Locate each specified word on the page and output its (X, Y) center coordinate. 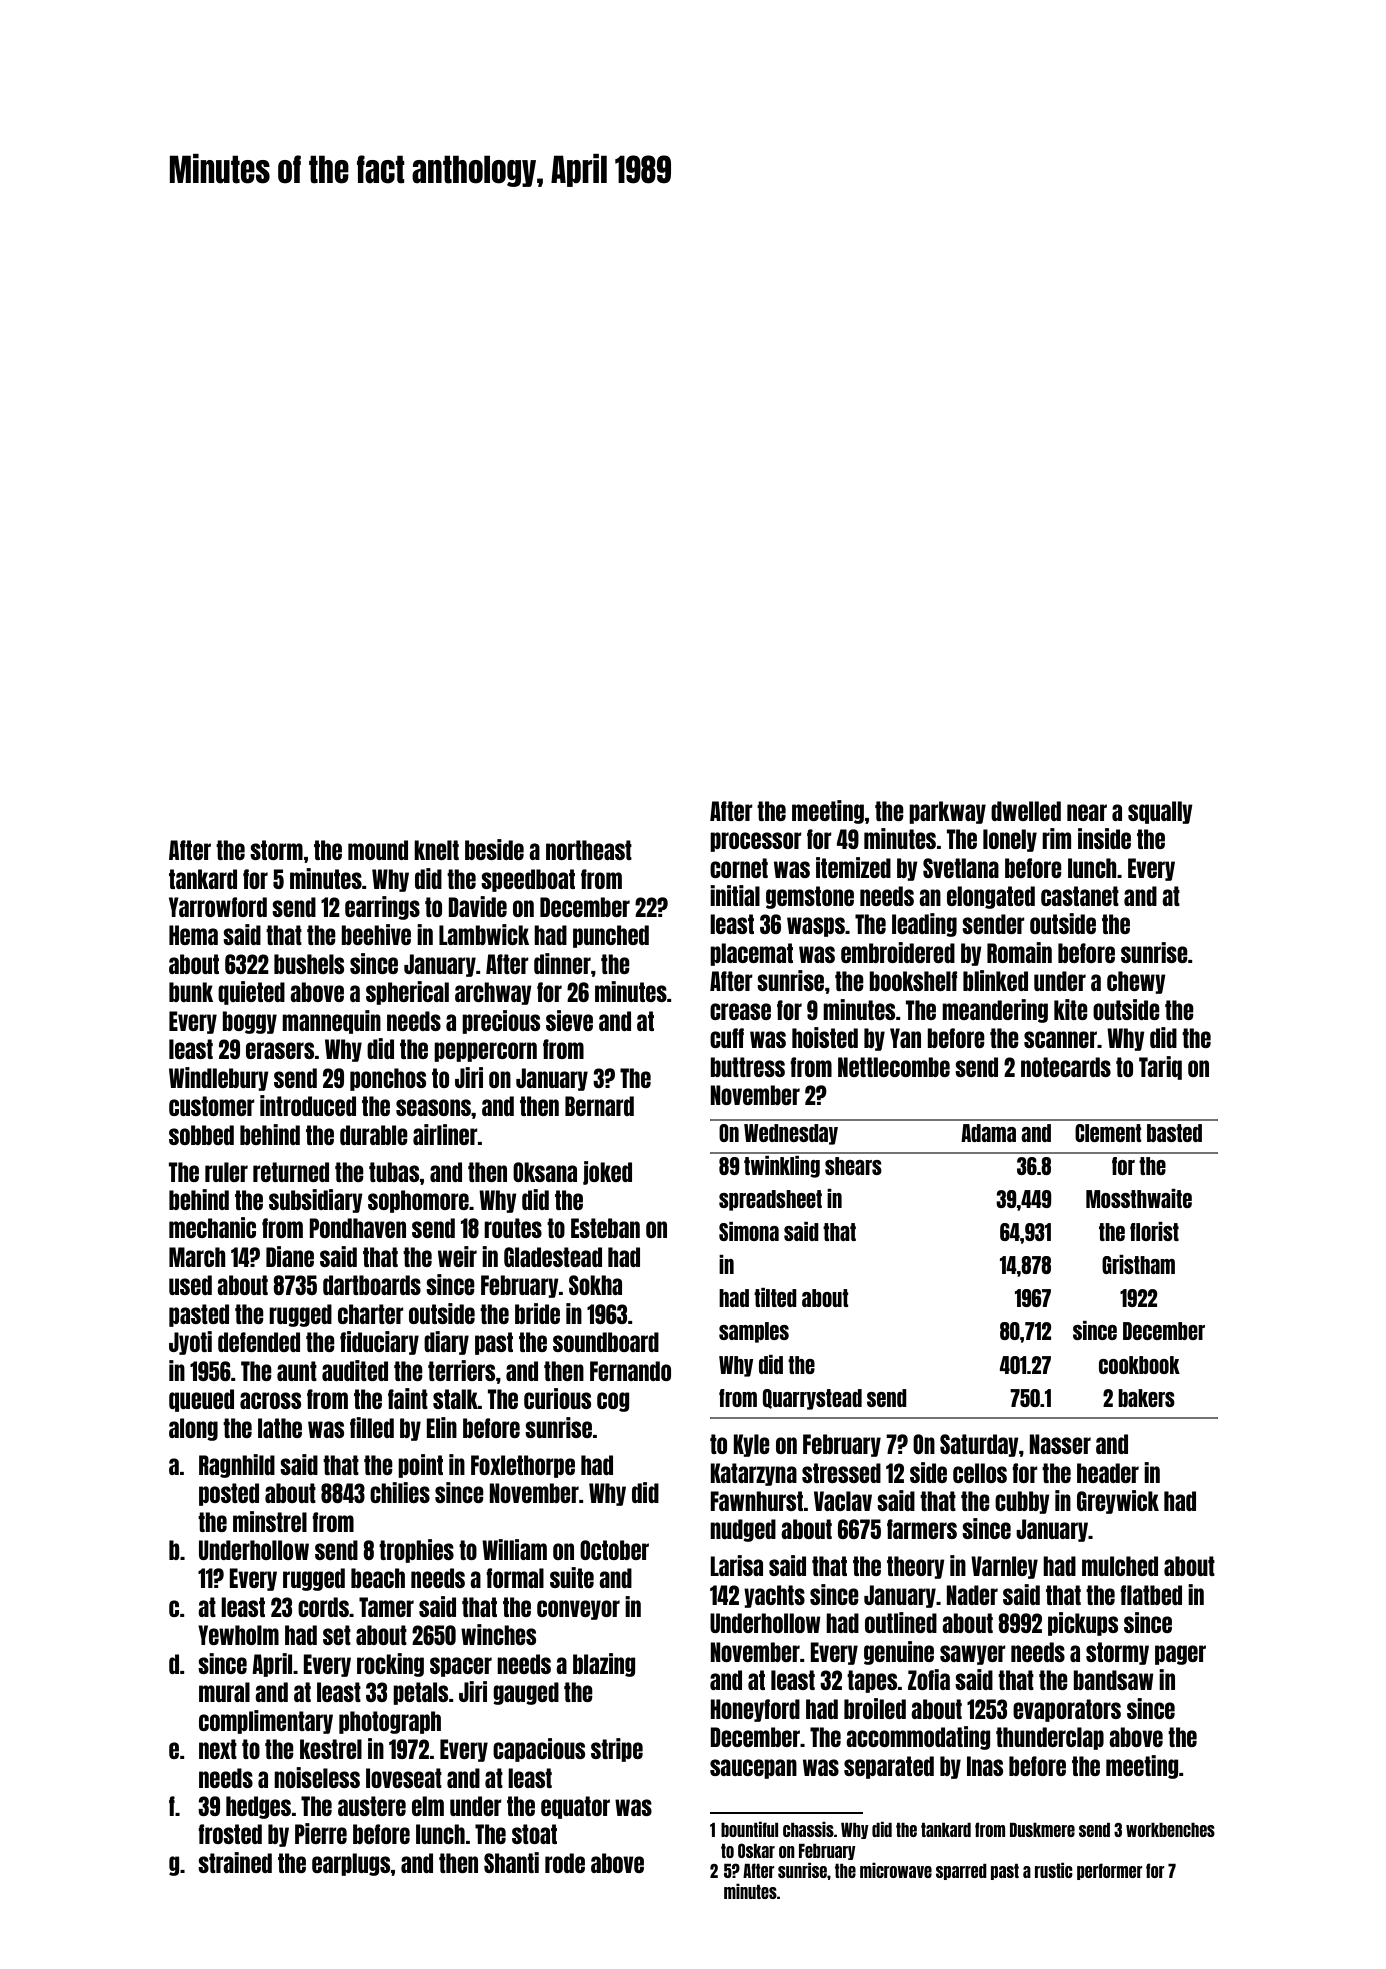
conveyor (578, 1610)
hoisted (825, 1037)
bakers (1146, 1398)
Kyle (751, 1445)
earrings (382, 908)
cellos (980, 1473)
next (218, 1749)
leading (924, 925)
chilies (400, 1492)
